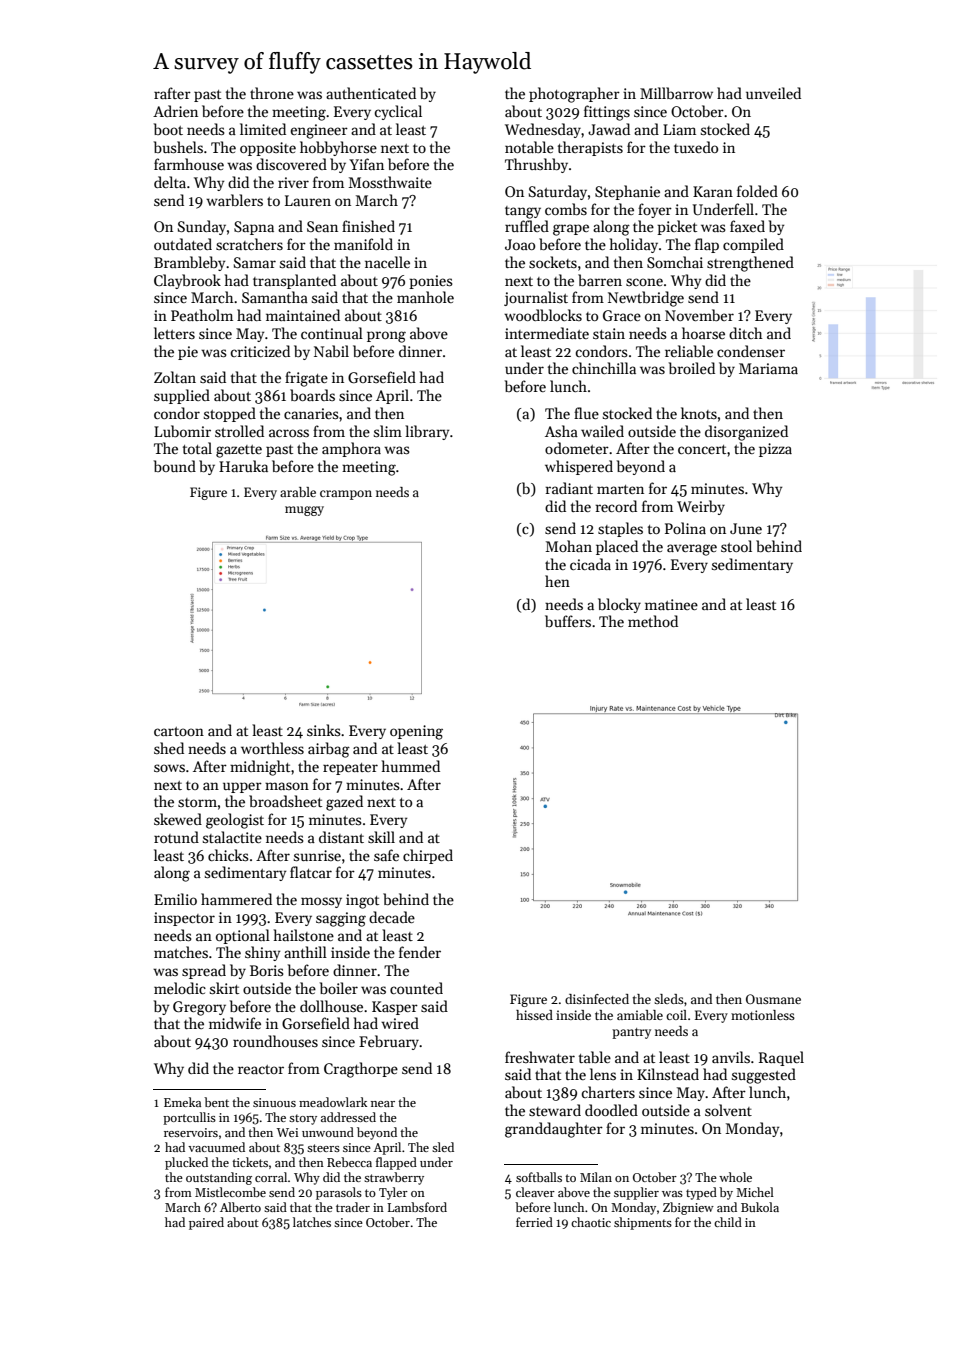  What do you see at coordinates (736, 546) in the document?
I see `stool` at bounding box center [736, 546].
